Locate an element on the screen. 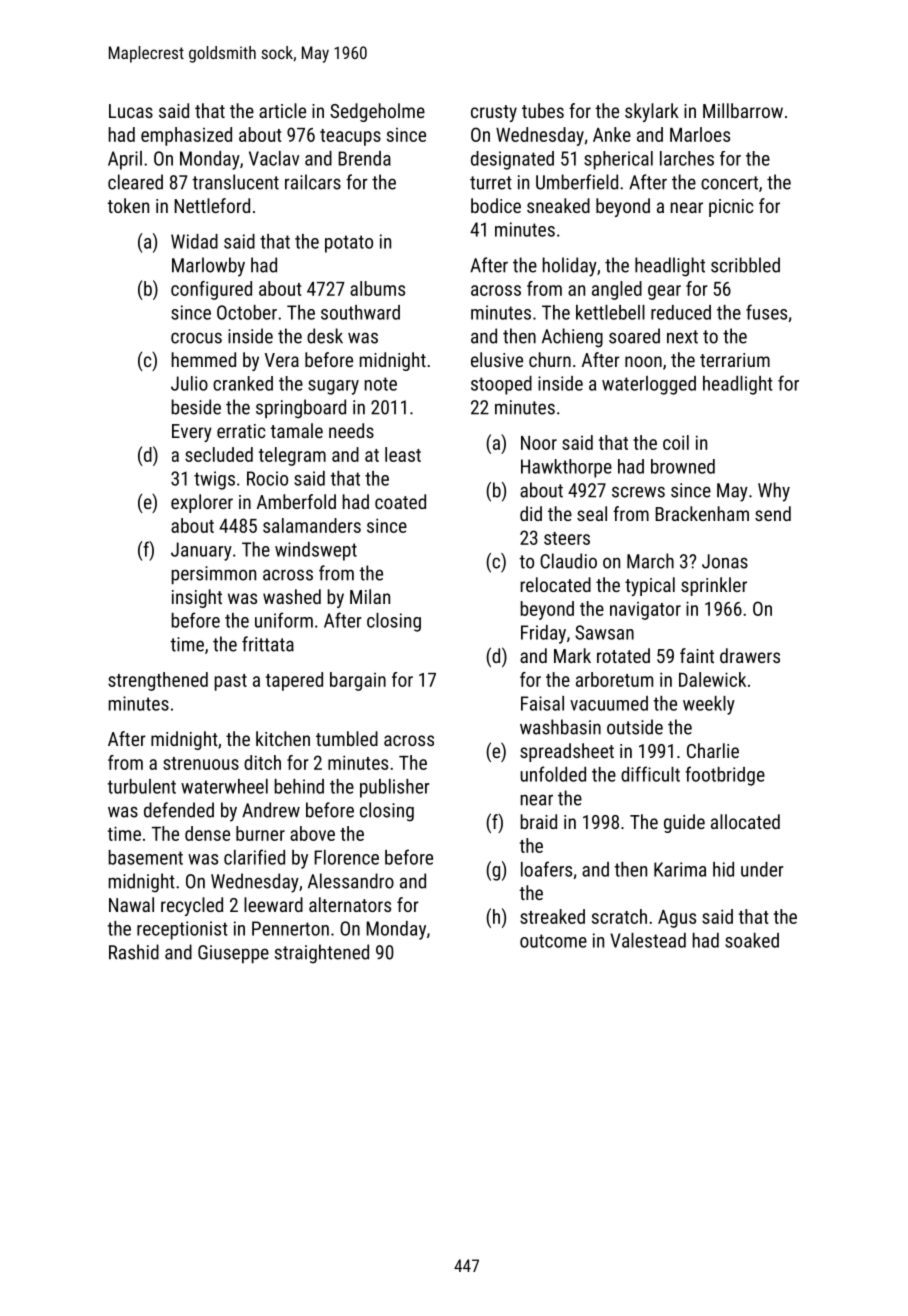 The width and height of the screenshot is (908, 1316). publisher is located at coordinates (395, 788).
